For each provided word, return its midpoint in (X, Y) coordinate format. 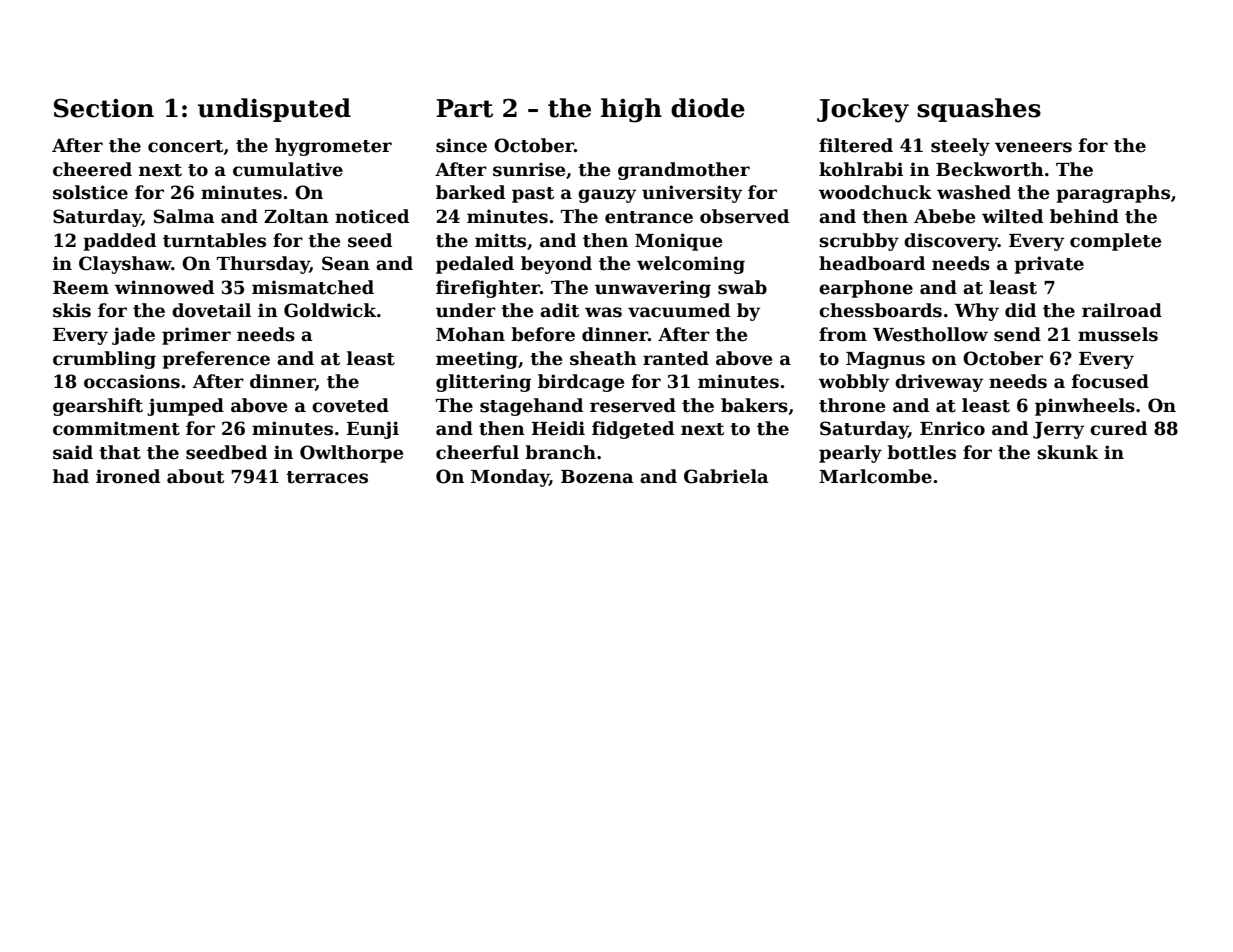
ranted (676, 358)
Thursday (263, 265)
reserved (633, 405)
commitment (116, 428)
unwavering (653, 289)
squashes (979, 110)
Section (104, 108)
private (1049, 265)
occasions (132, 381)
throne (852, 405)
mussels (1118, 334)
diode (708, 108)
